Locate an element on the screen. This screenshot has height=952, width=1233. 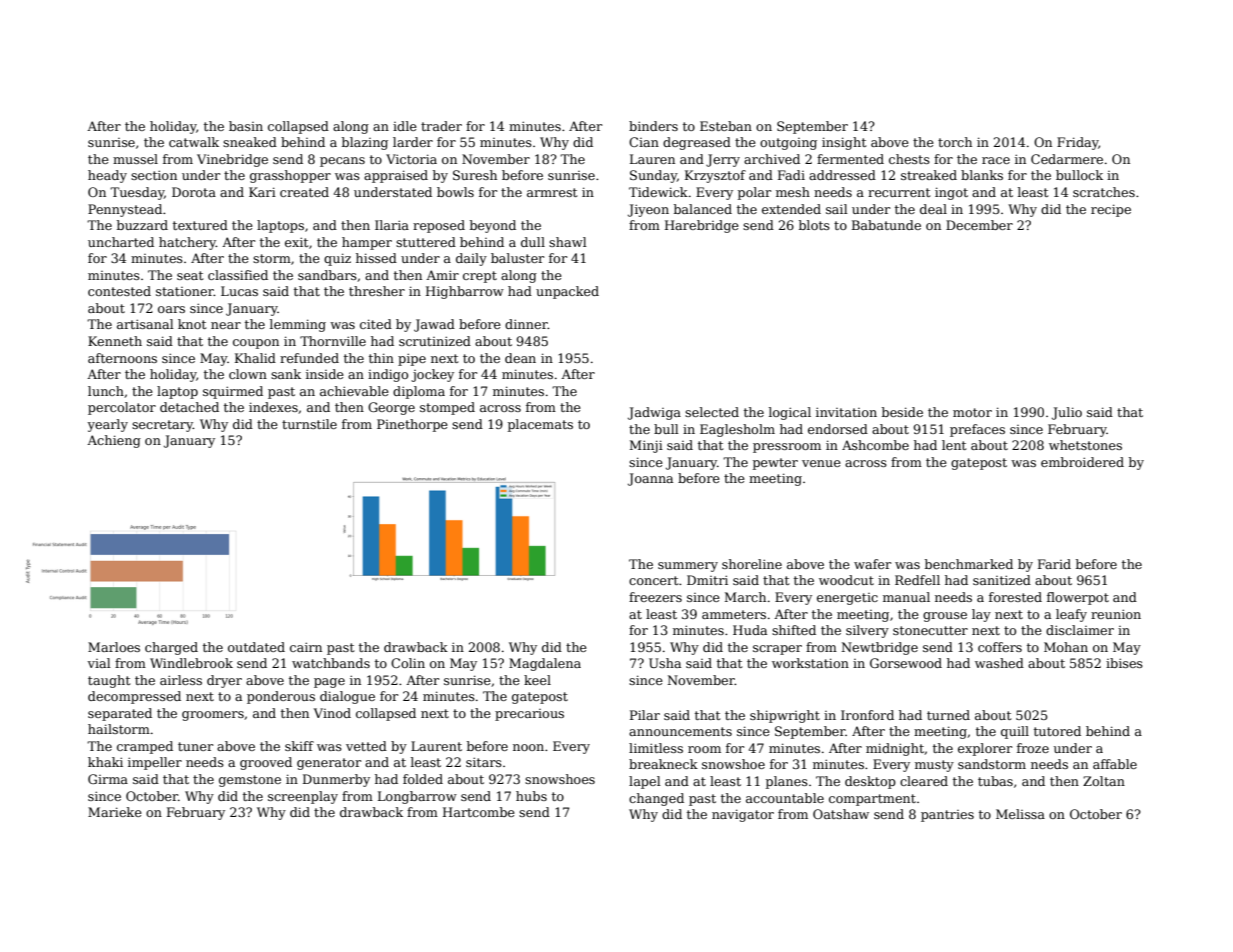
flowerpot is located at coordinates (1078, 598).
